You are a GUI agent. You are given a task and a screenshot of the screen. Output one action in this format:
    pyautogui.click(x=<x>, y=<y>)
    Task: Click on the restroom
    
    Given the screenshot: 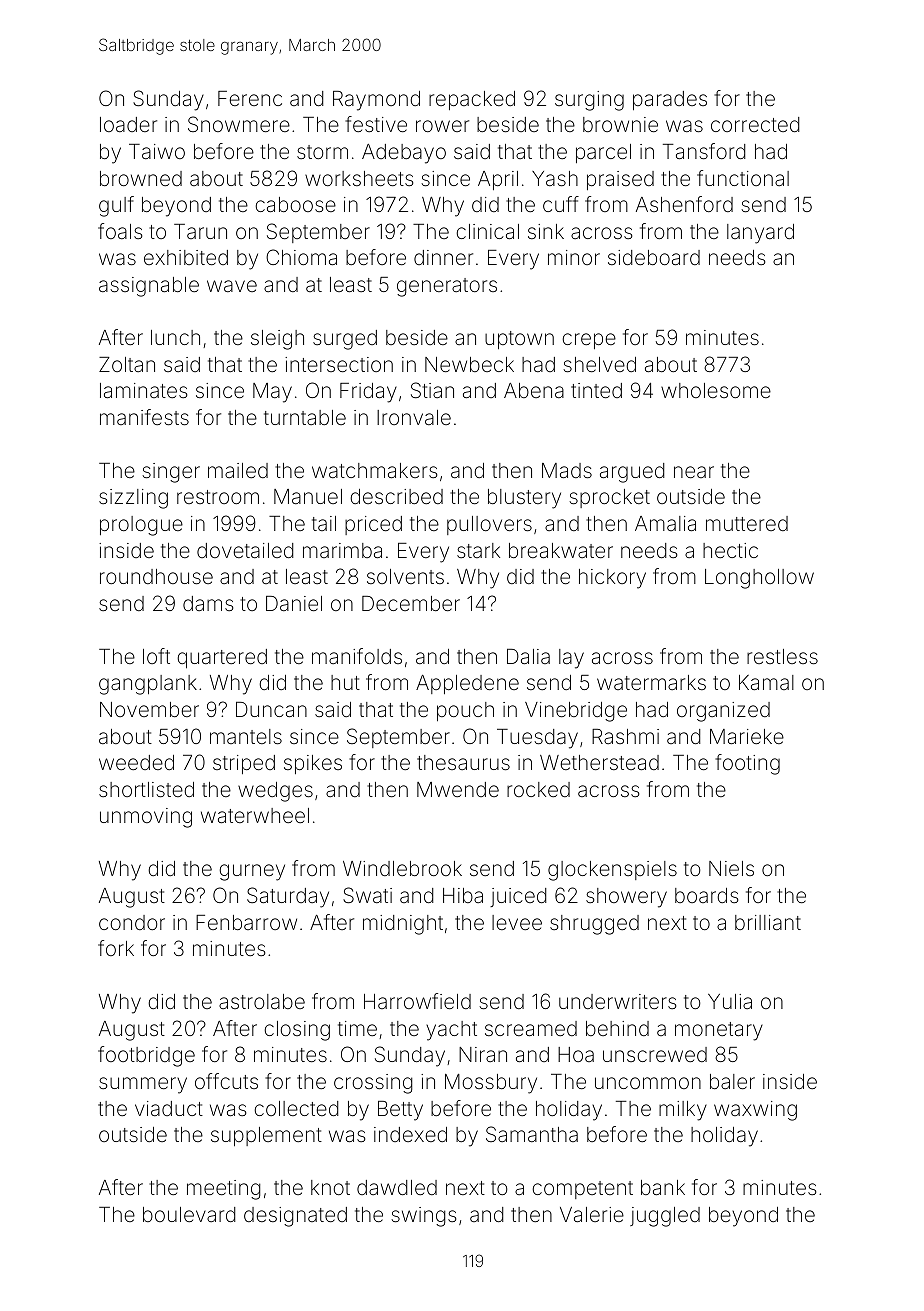 What is the action you would take?
    pyautogui.click(x=218, y=497)
